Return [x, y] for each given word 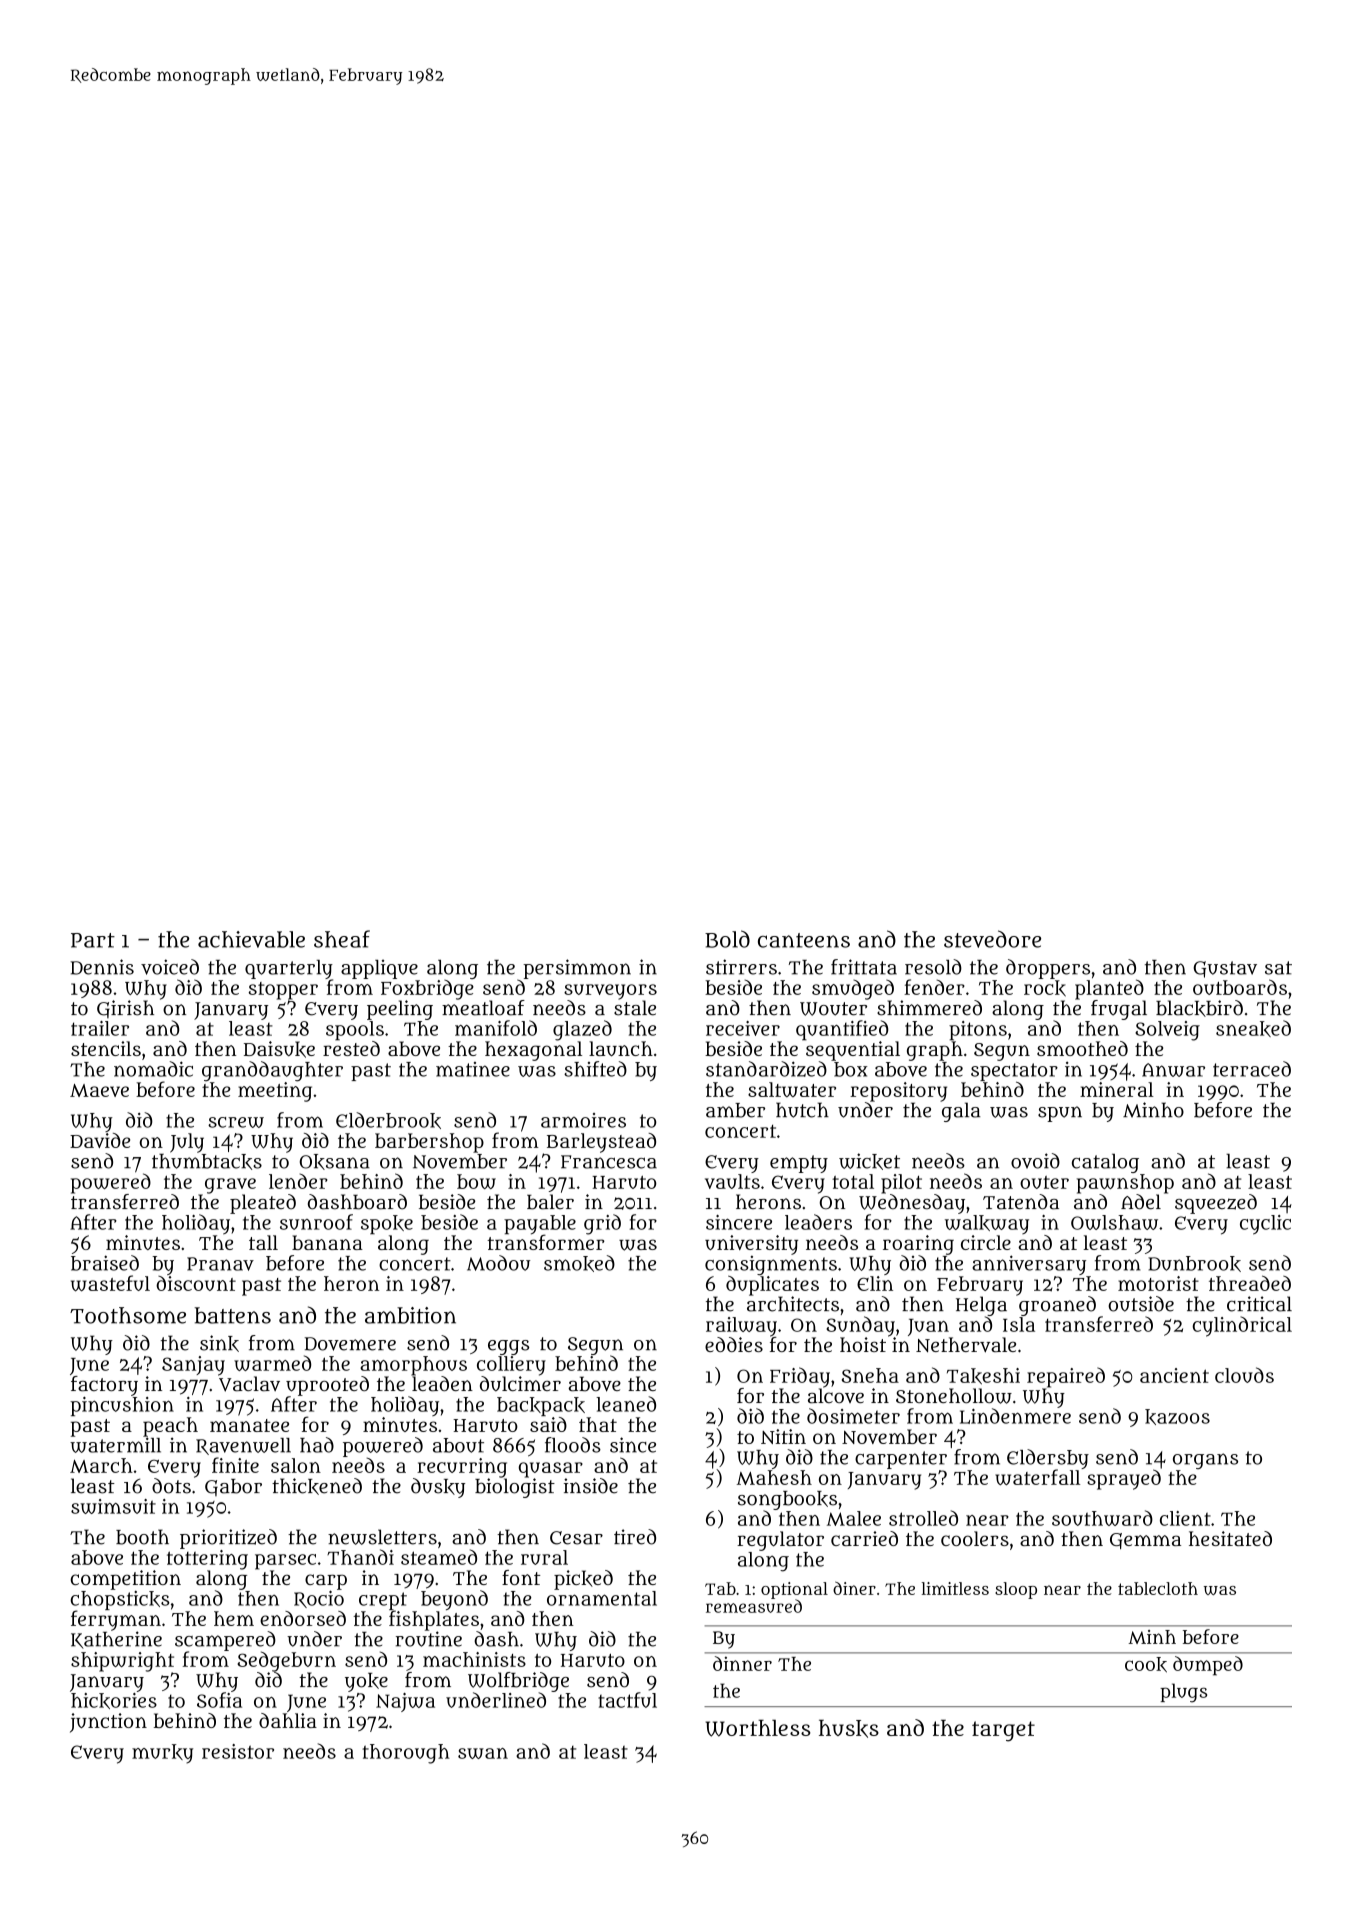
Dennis [102, 967]
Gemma [1145, 1541]
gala [961, 1112]
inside [591, 1486]
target [1003, 1731]
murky [162, 1754]
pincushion [122, 1406]
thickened [317, 1486]
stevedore [992, 939]
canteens [804, 940]
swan [483, 1753]
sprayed [1124, 1479]
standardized [766, 1069]
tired [635, 1537]
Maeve [99, 1090]
